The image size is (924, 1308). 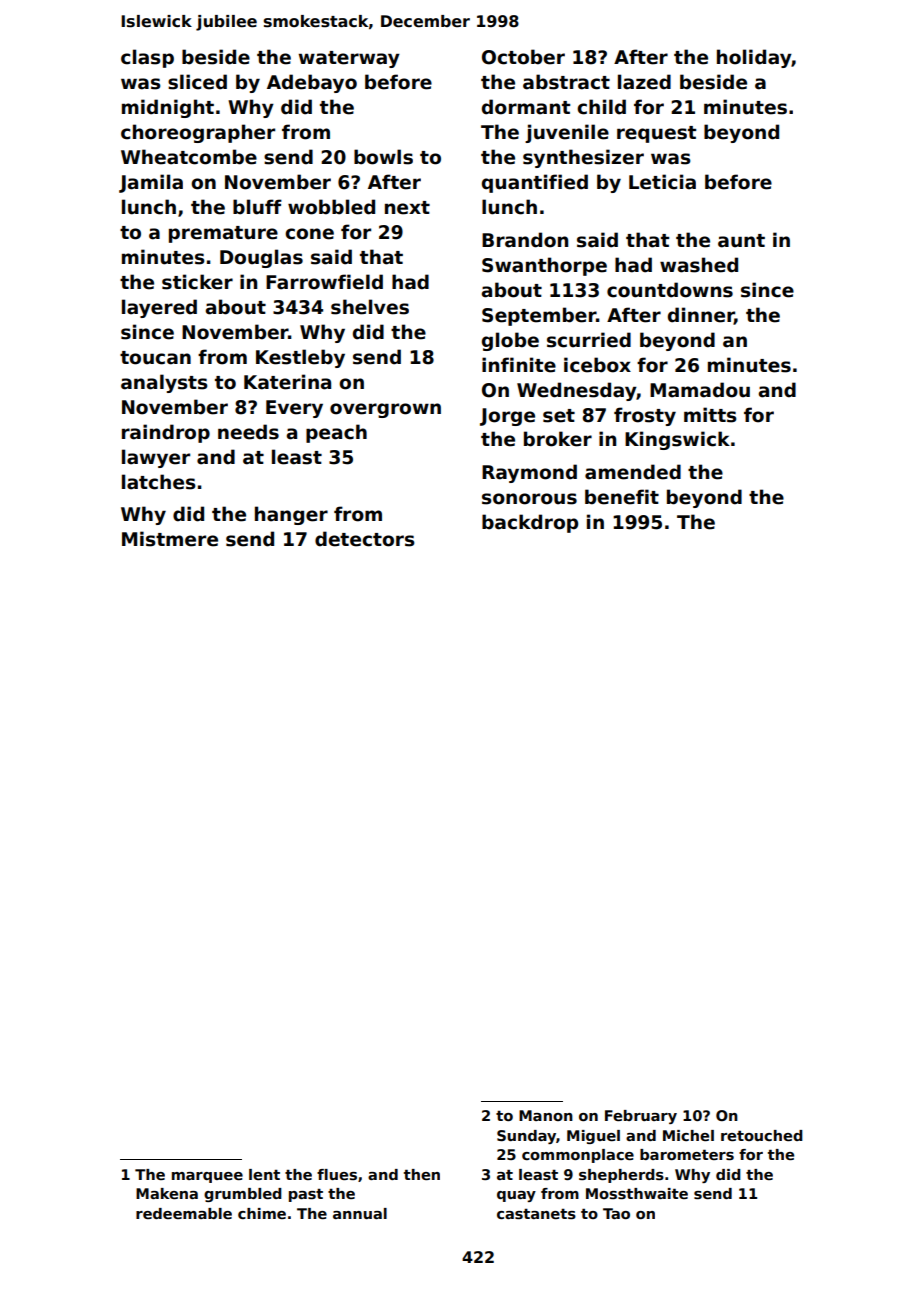 I want to click on February, so click(x=641, y=1117).
